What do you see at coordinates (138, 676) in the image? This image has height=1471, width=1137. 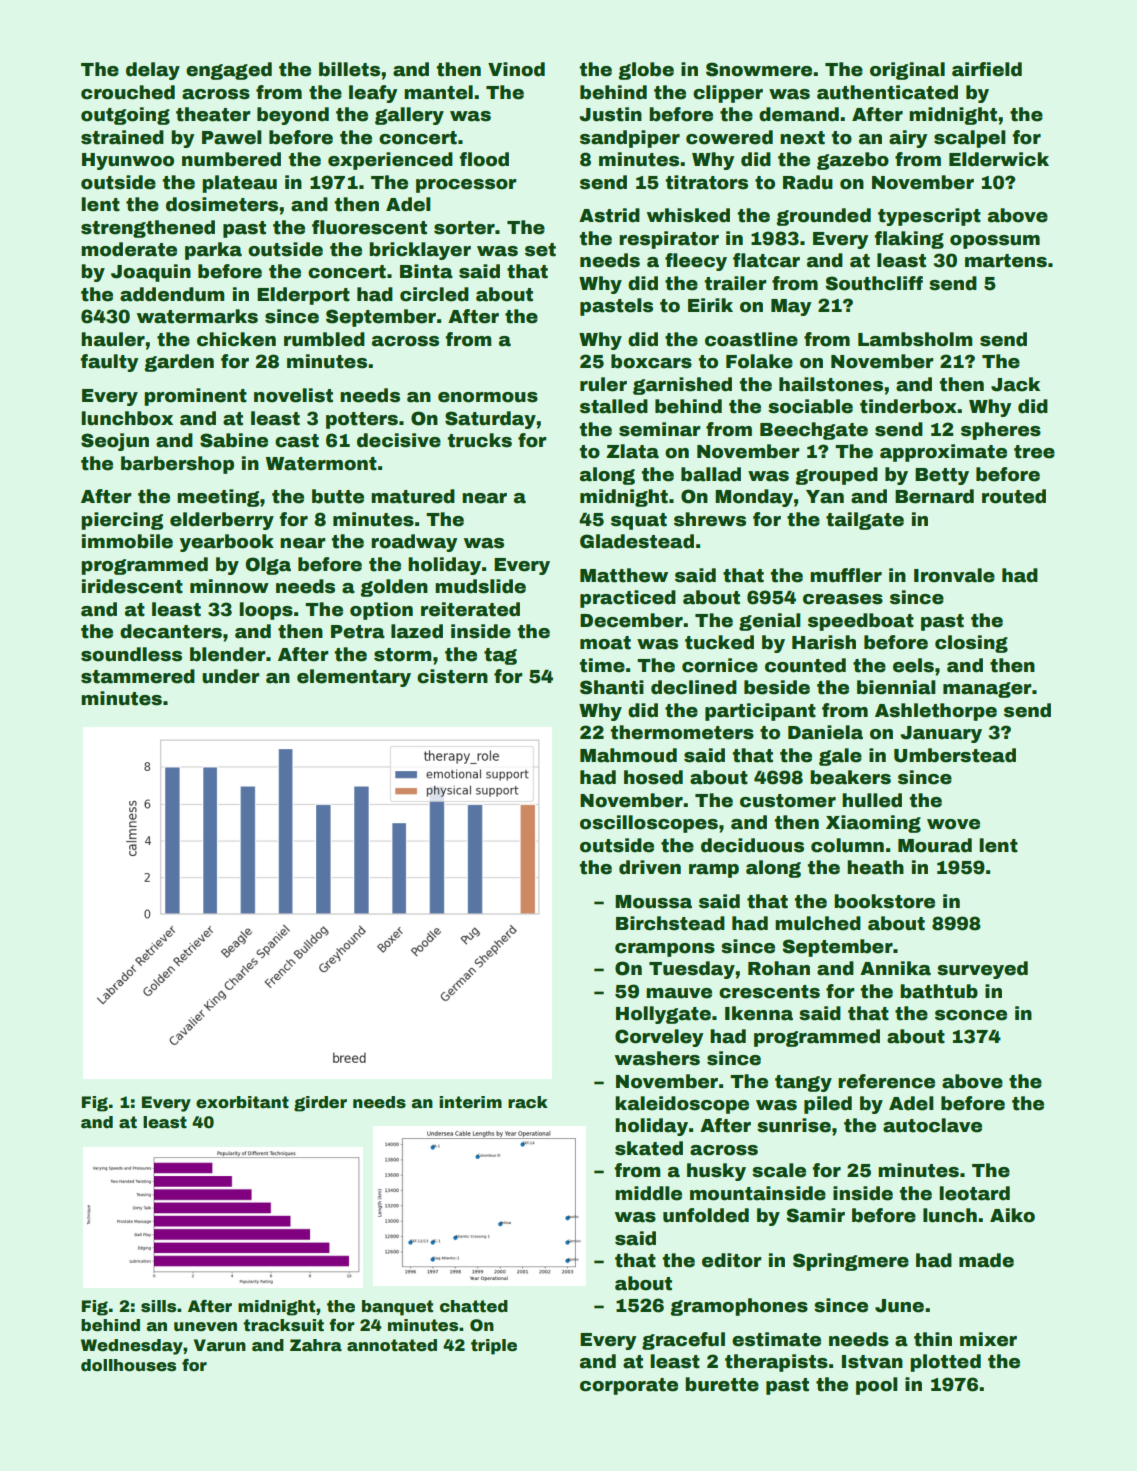 I see `stammered` at bounding box center [138, 676].
